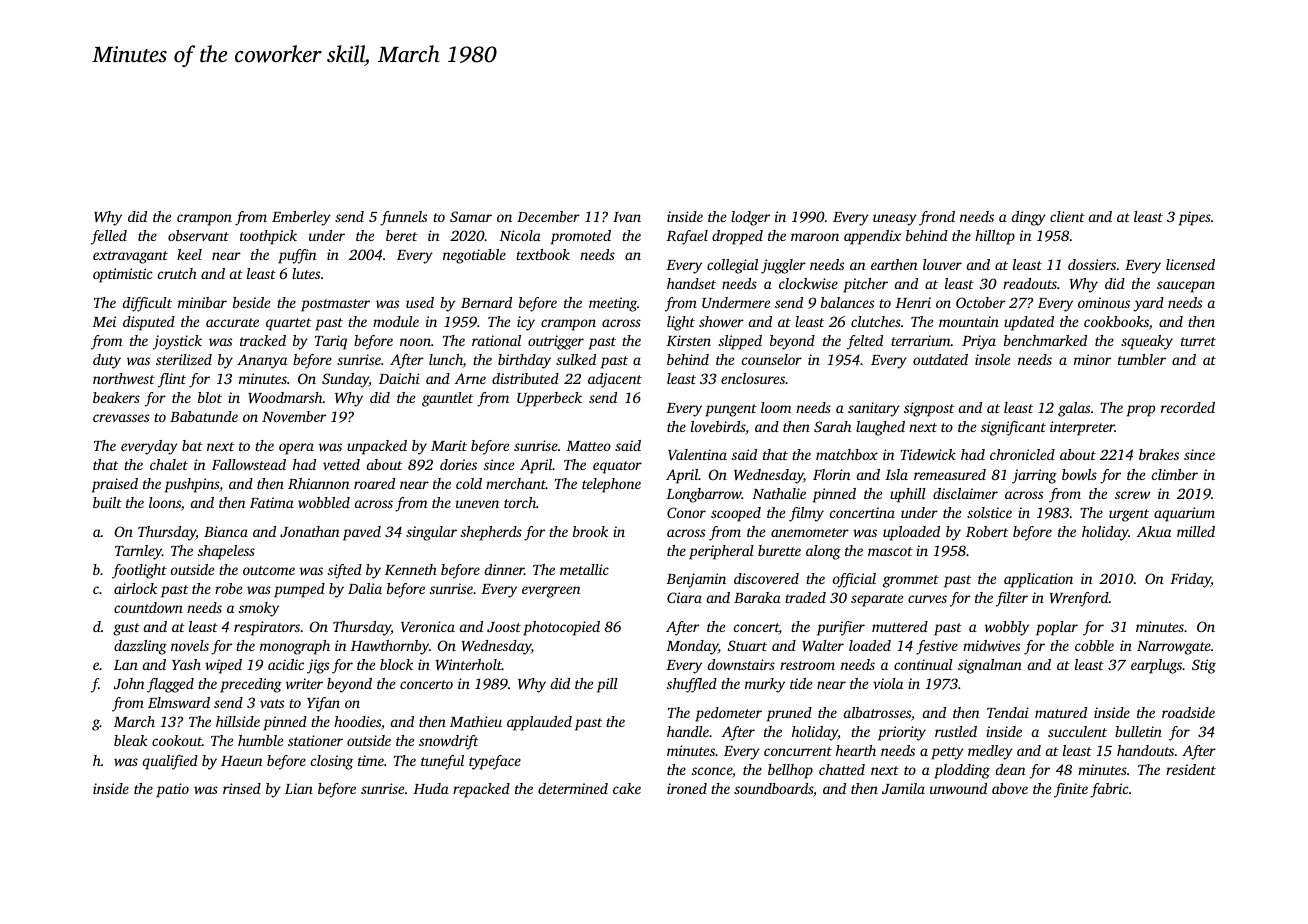 This screenshot has width=1308, height=924. I want to click on frond, so click(937, 218).
